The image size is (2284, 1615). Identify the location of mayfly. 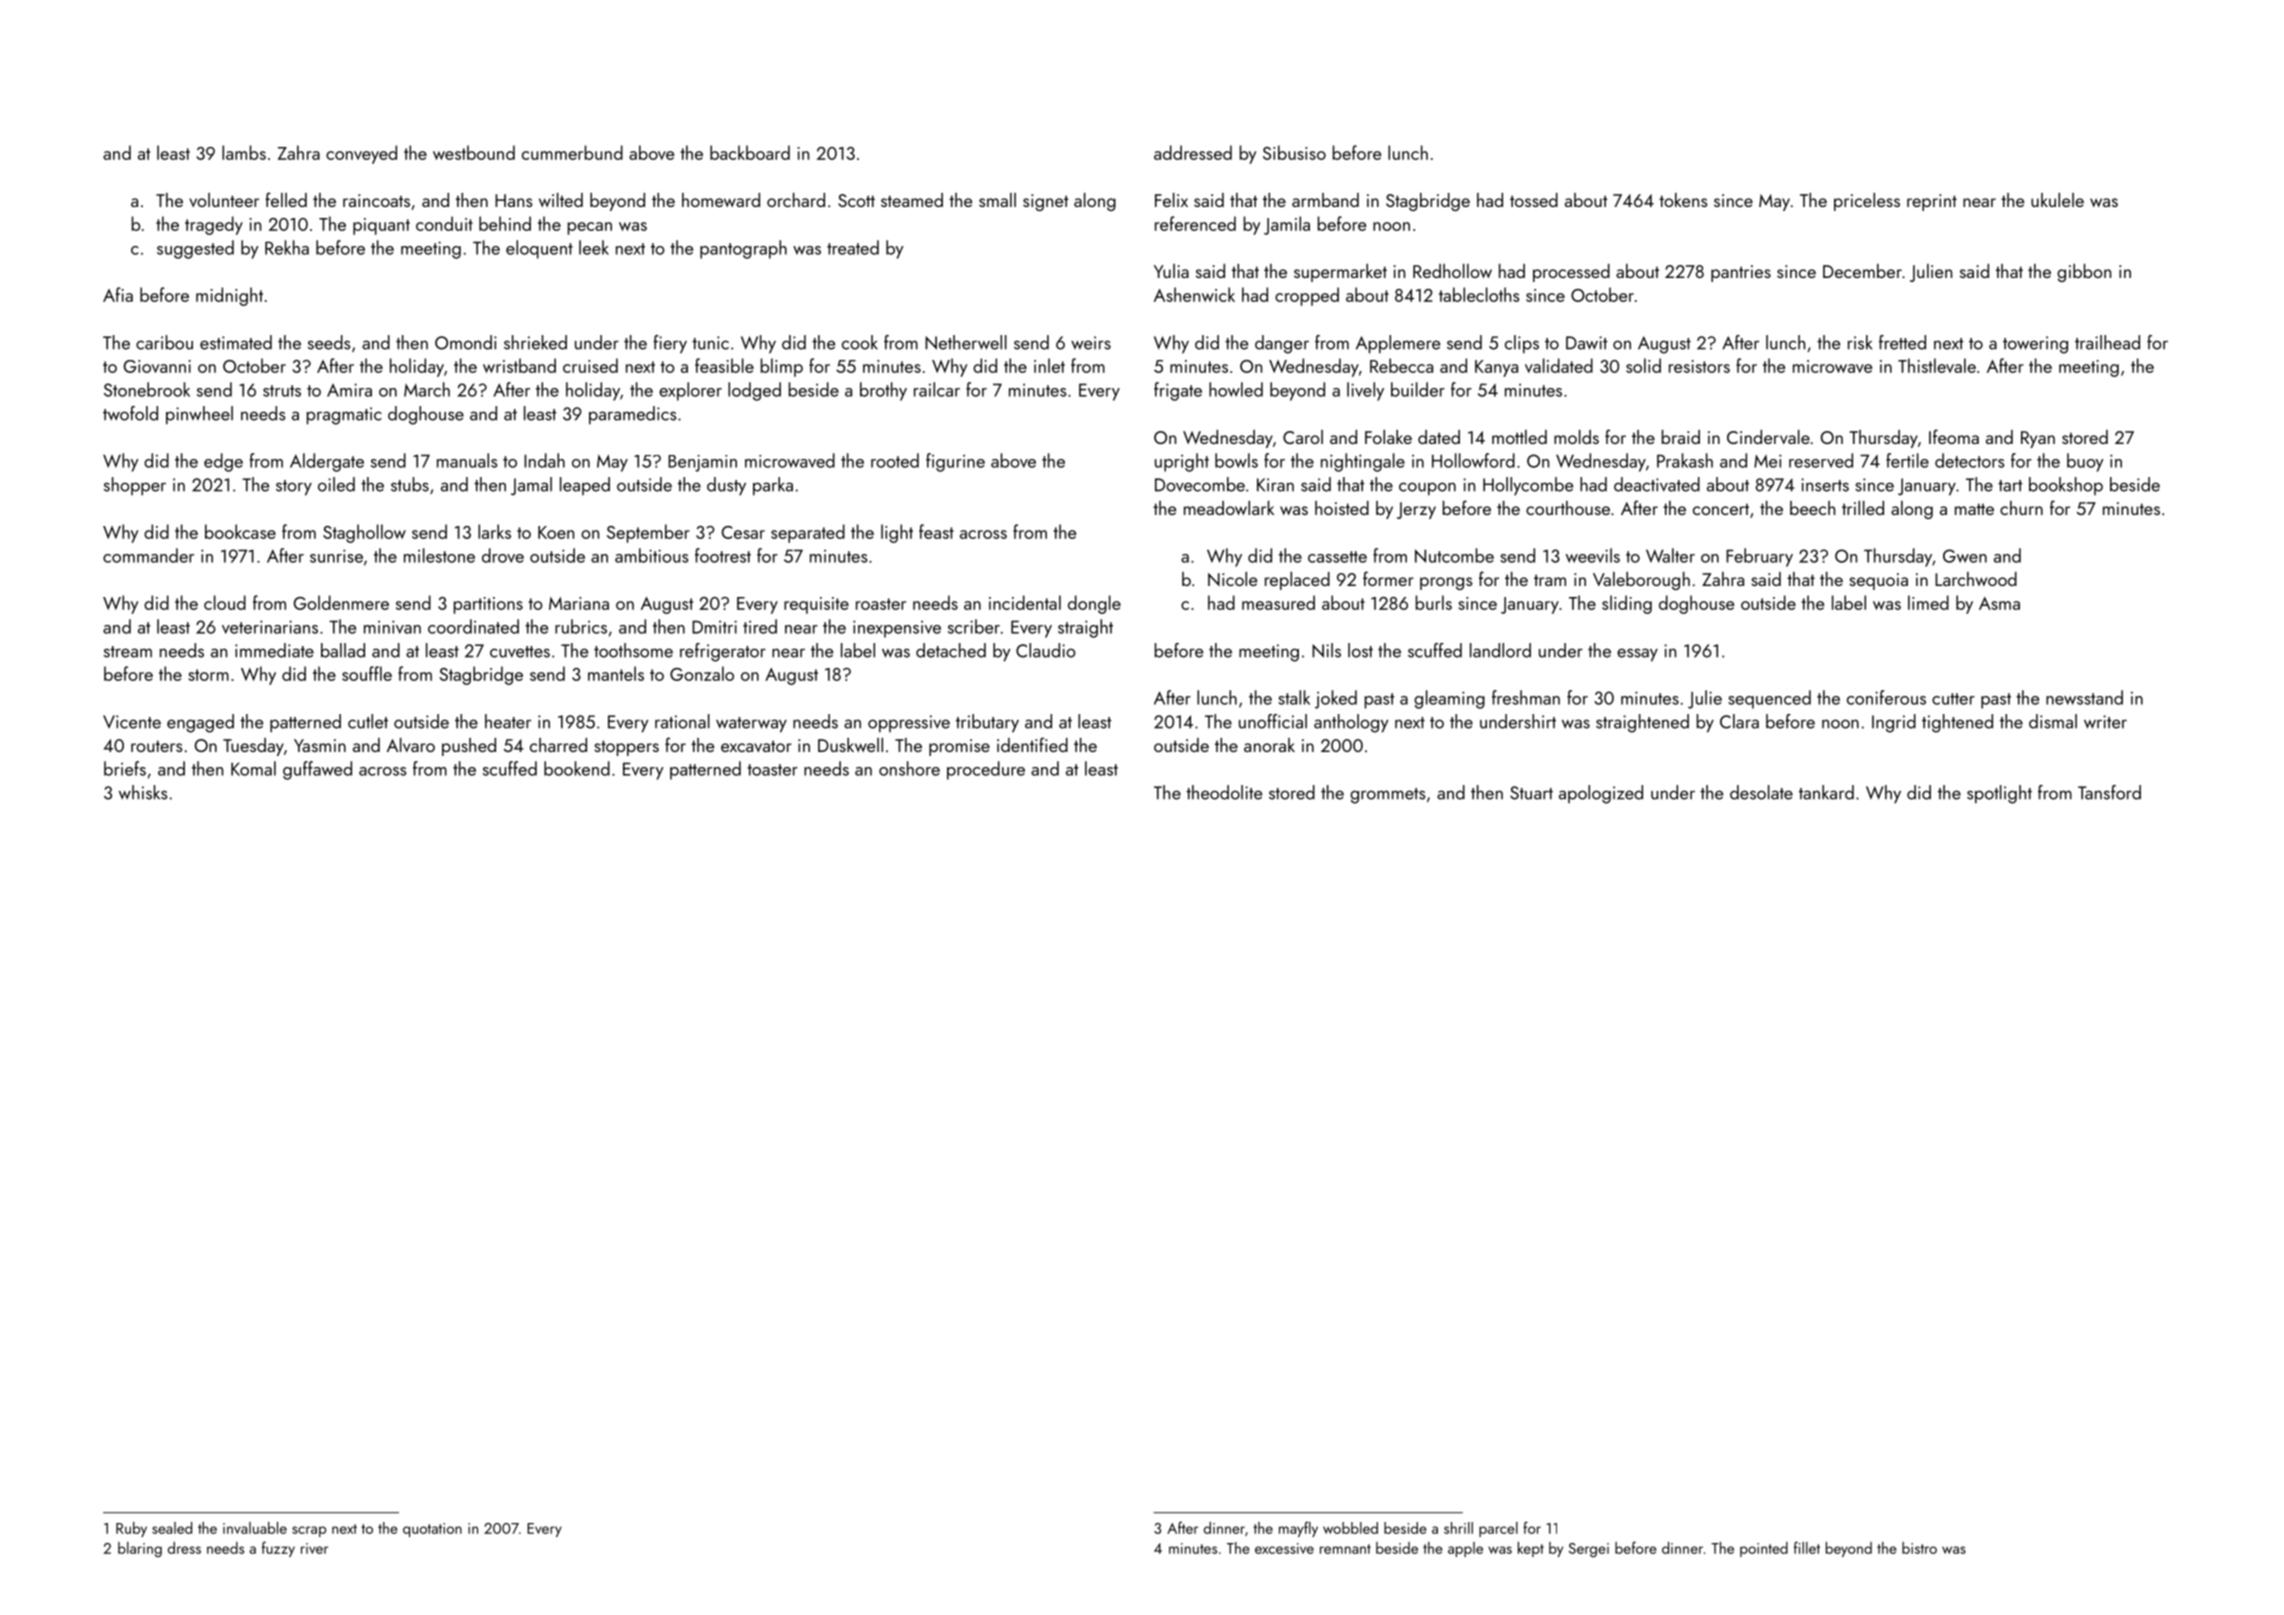
(1298, 1529).
